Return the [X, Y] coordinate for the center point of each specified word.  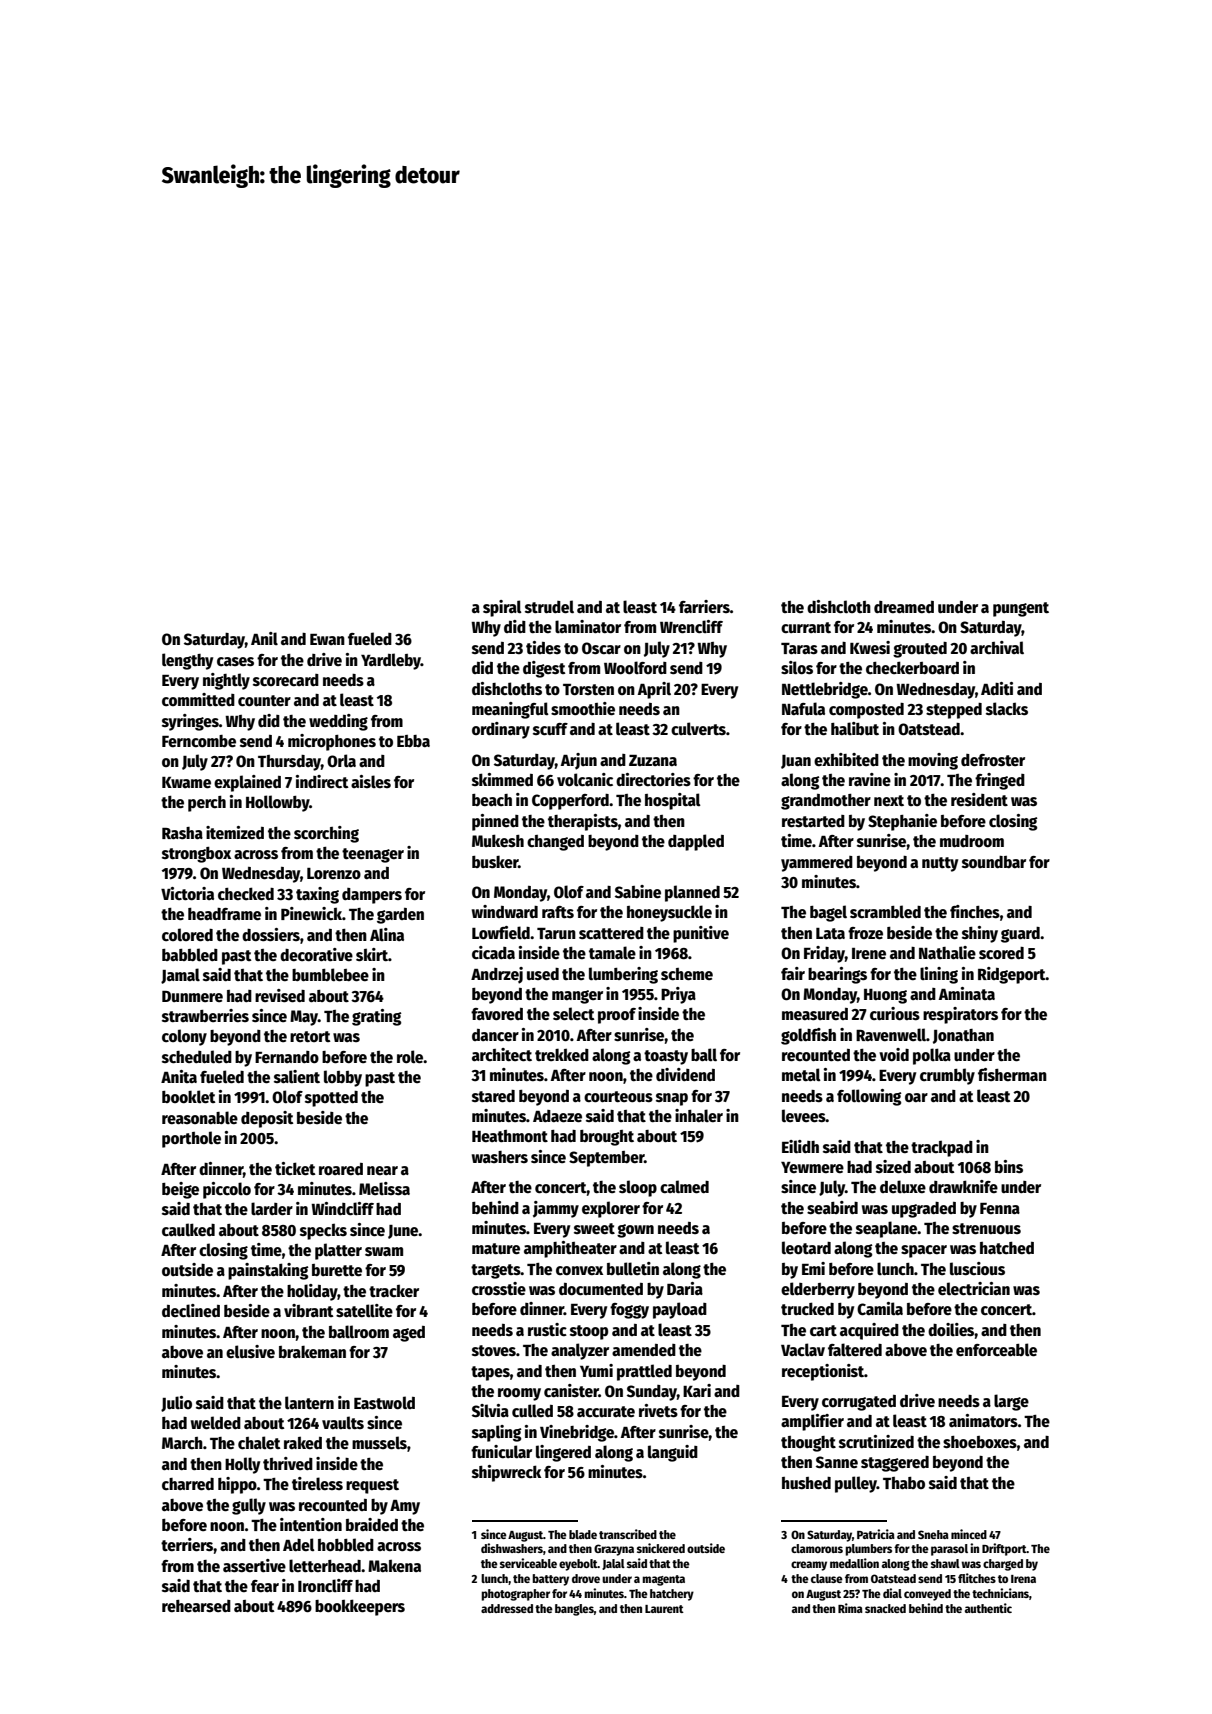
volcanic [585, 780]
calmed [684, 1187]
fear [265, 1586]
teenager [373, 855]
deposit [267, 1119]
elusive [250, 1351]
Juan [796, 762]
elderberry [818, 1290]
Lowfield [501, 932]
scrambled [885, 912]
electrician [974, 1289]
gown [635, 1231]
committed [198, 699]
